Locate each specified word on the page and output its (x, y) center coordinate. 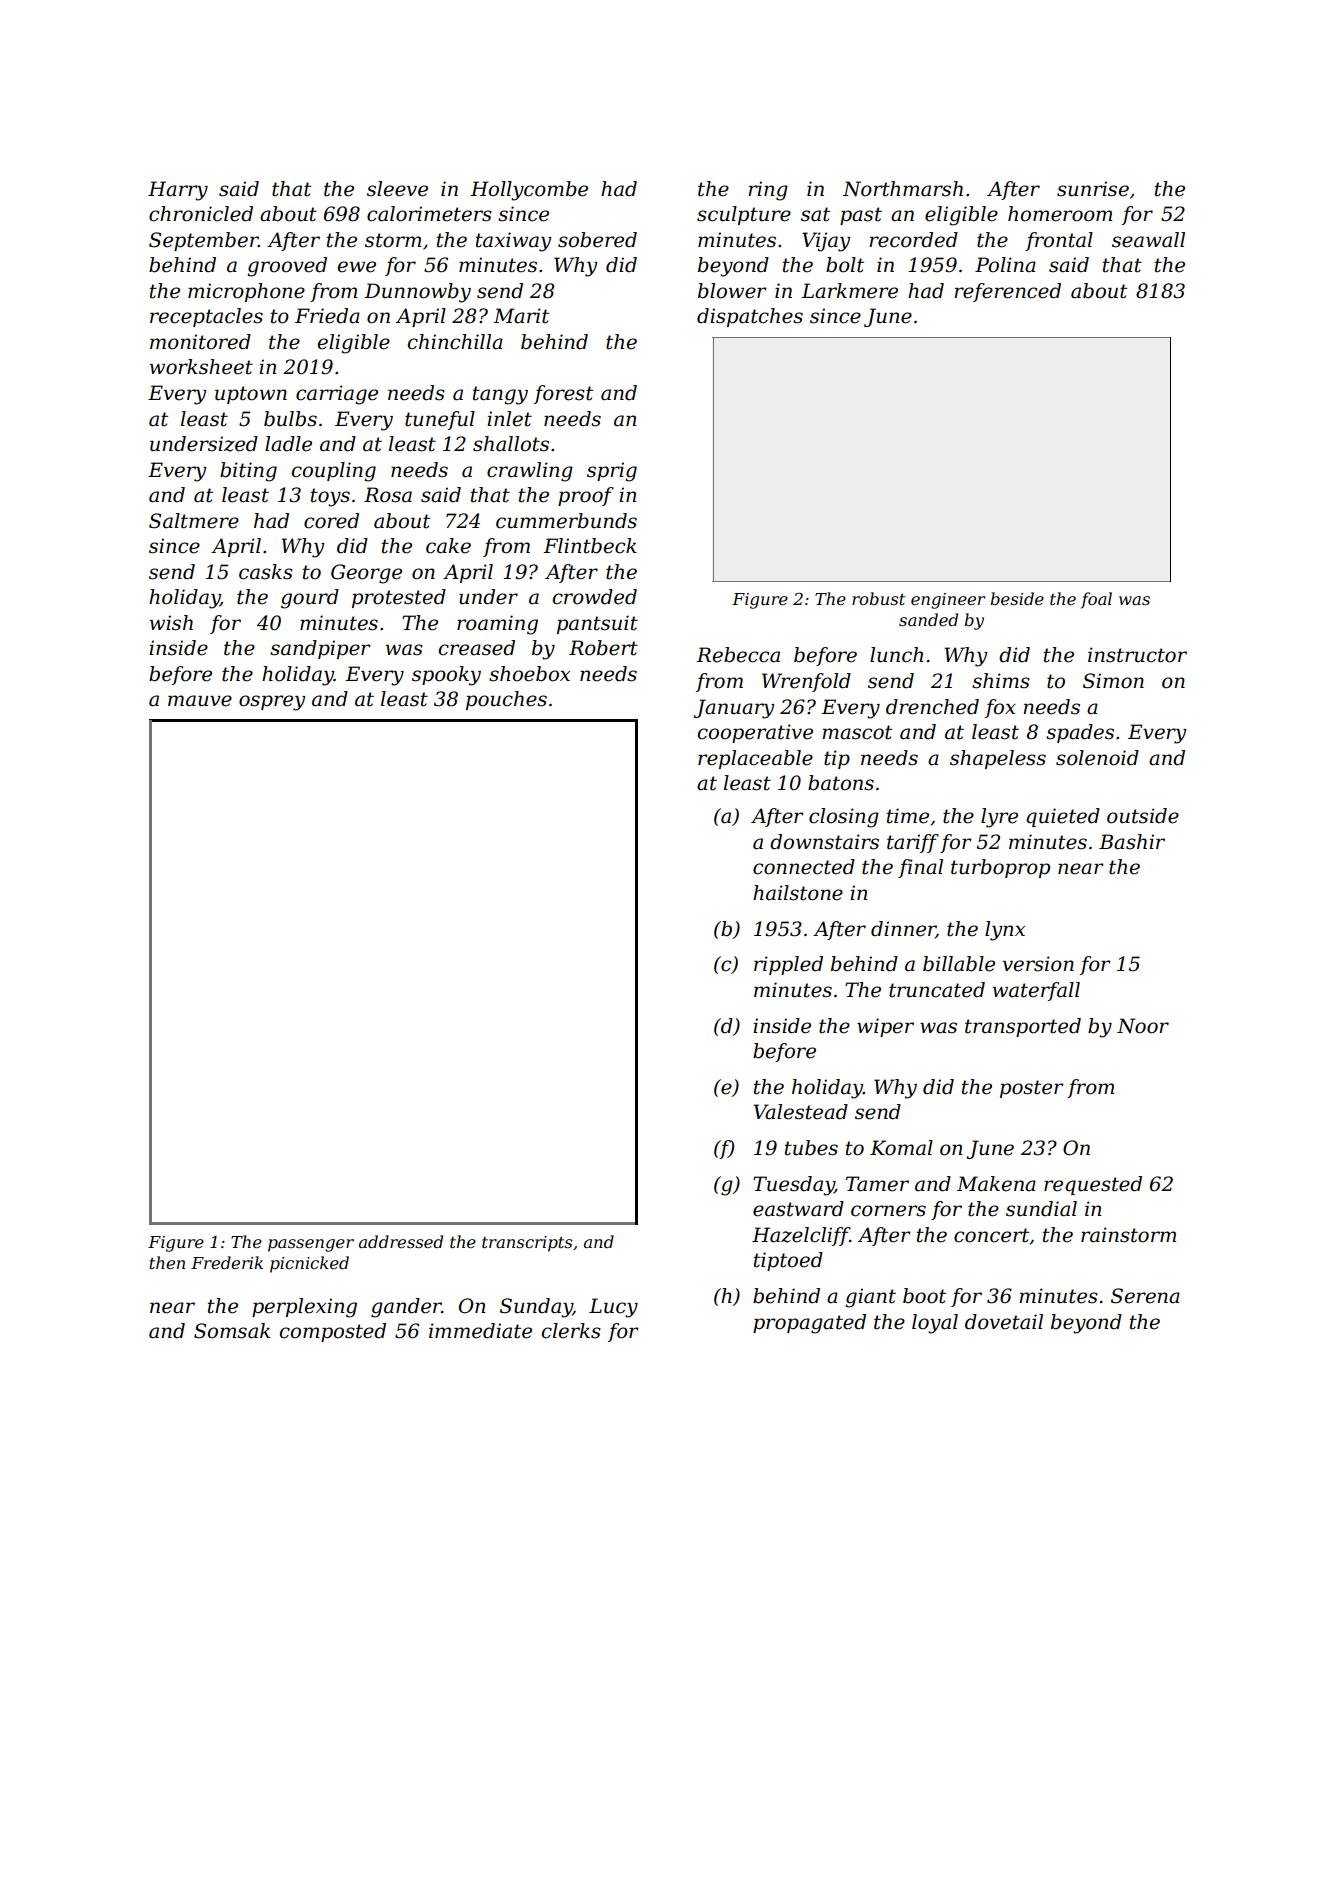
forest (563, 394)
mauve (200, 701)
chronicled (201, 214)
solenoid (1097, 758)
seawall (1148, 240)
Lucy (613, 1308)
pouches (506, 700)
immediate (480, 1331)
